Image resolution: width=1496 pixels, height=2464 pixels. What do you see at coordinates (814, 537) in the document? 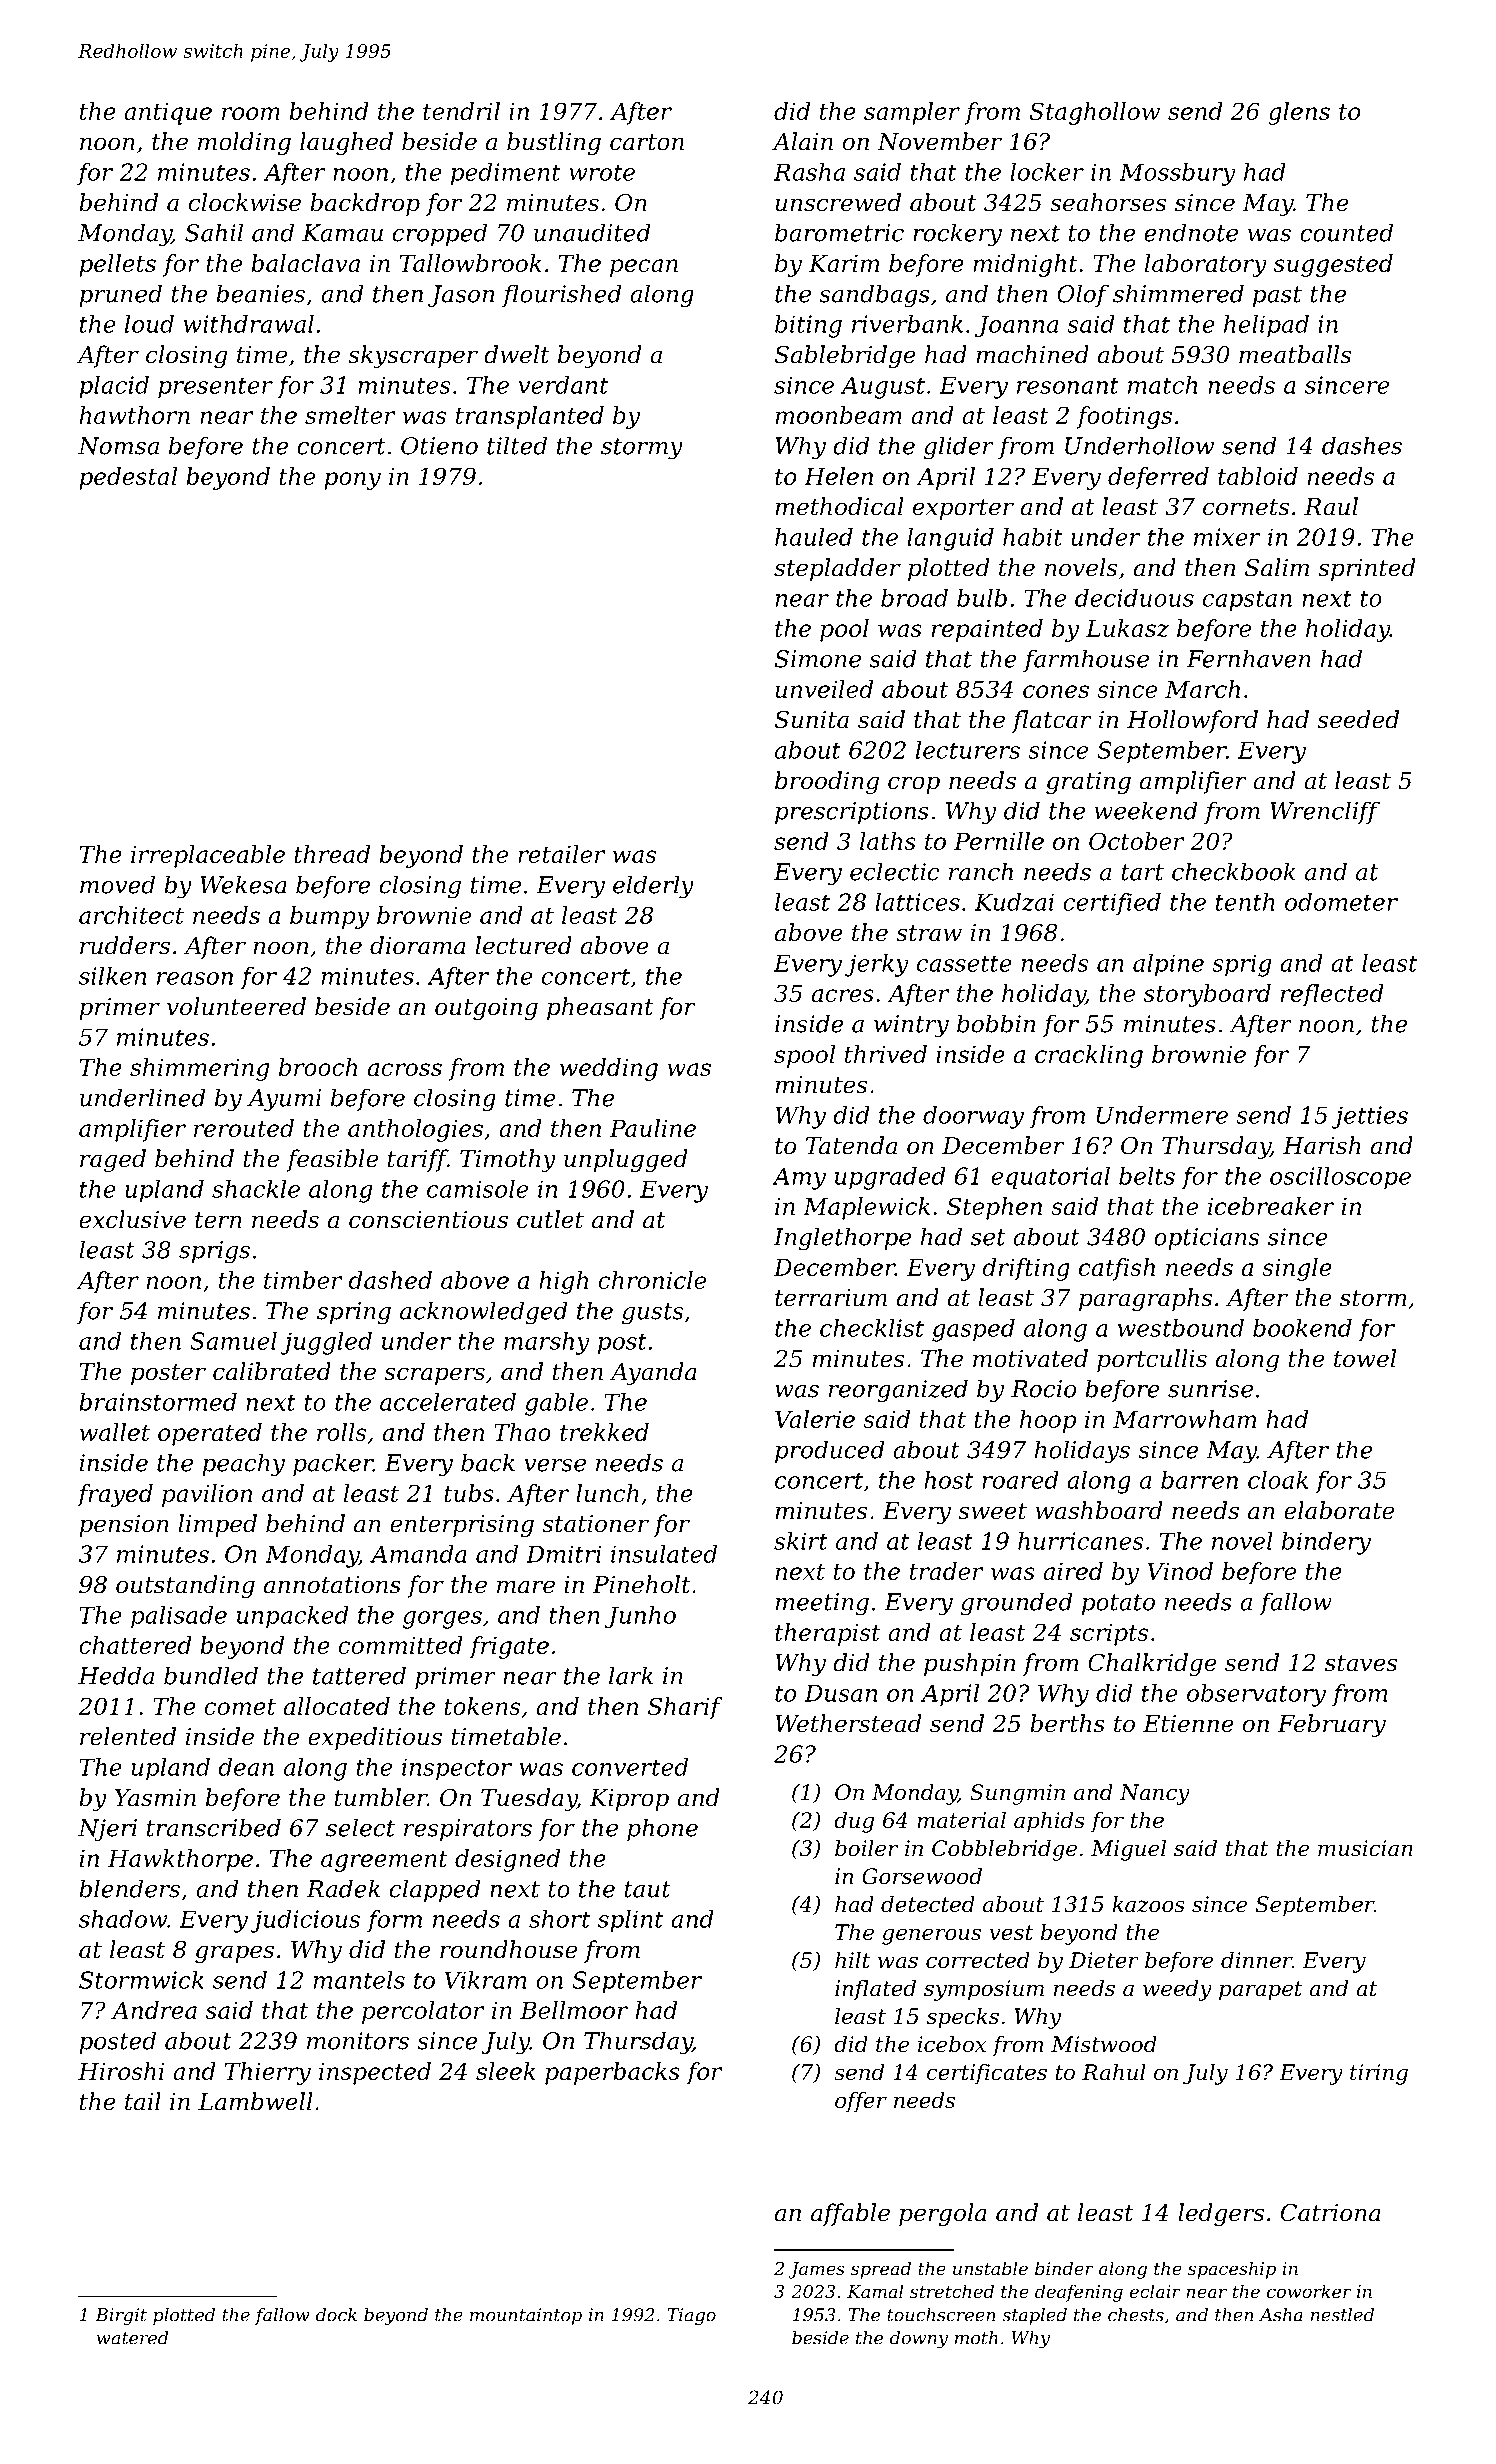
I see `hauled` at bounding box center [814, 537].
